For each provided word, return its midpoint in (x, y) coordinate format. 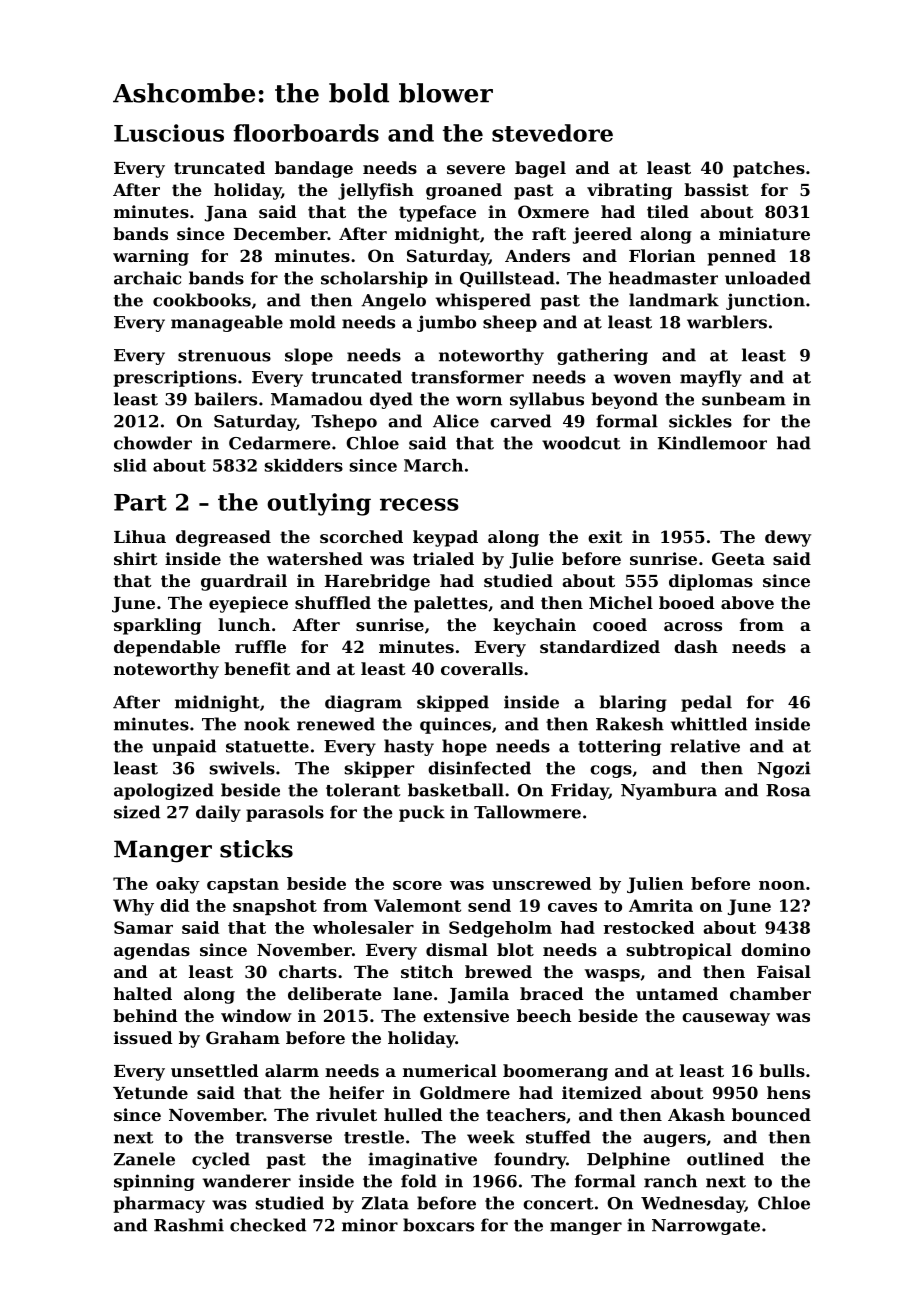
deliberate (335, 993)
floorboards (306, 133)
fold (419, 1181)
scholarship (374, 279)
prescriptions (175, 378)
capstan (243, 885)
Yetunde (150, 1092)
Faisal (784, 971)
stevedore (552, 133)
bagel (540, 169)
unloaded (768, 278)
